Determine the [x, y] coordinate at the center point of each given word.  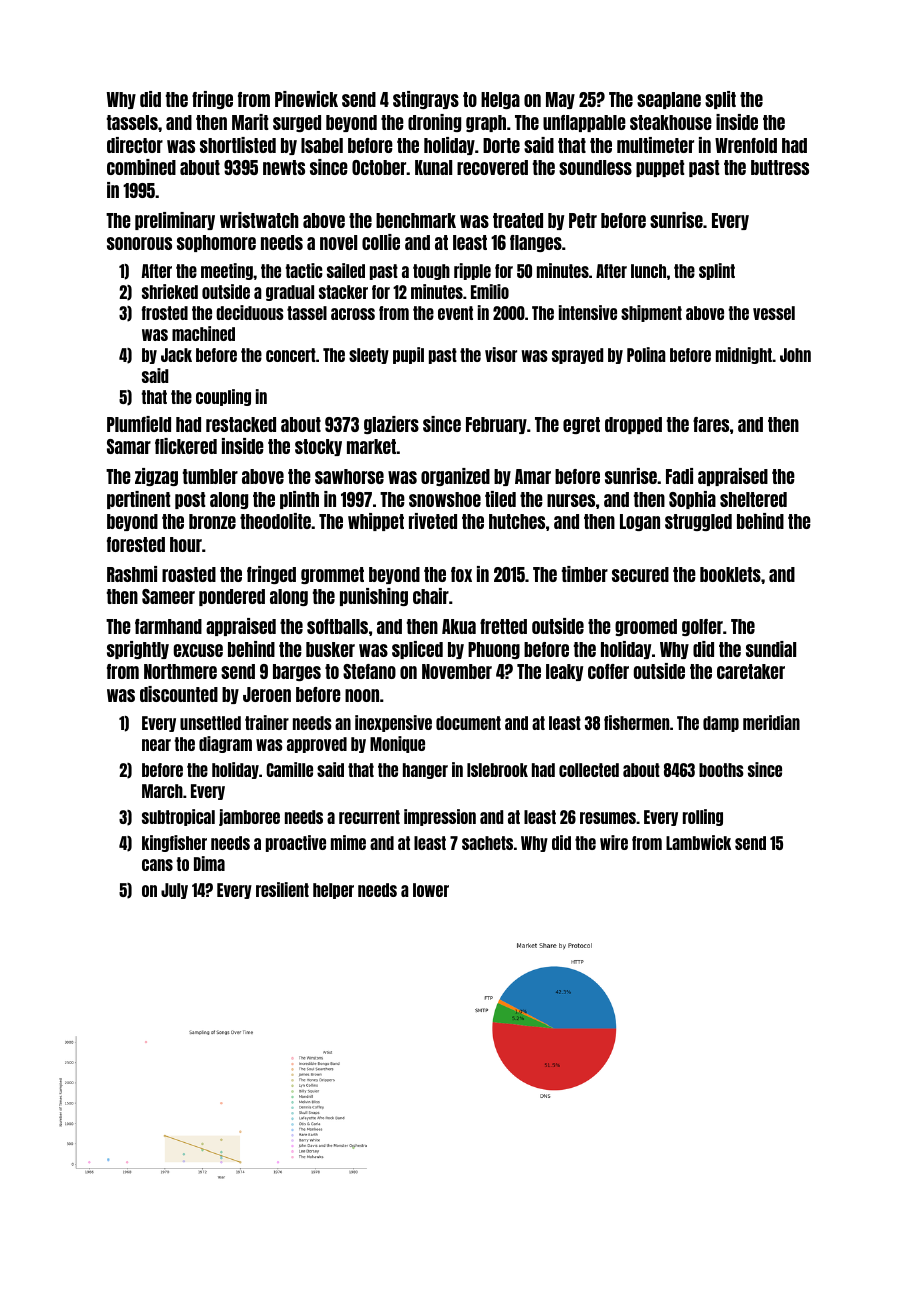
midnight [744, 355]
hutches [517, 521]
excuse [198, 650]
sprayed [577, 356]
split [720, 100]
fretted [503, 626]
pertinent [138, 500]
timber [585, 574]
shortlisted [238, 145]
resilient [282, 889]
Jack [176, 355]
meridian [771, 722]
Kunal [433, 167]
